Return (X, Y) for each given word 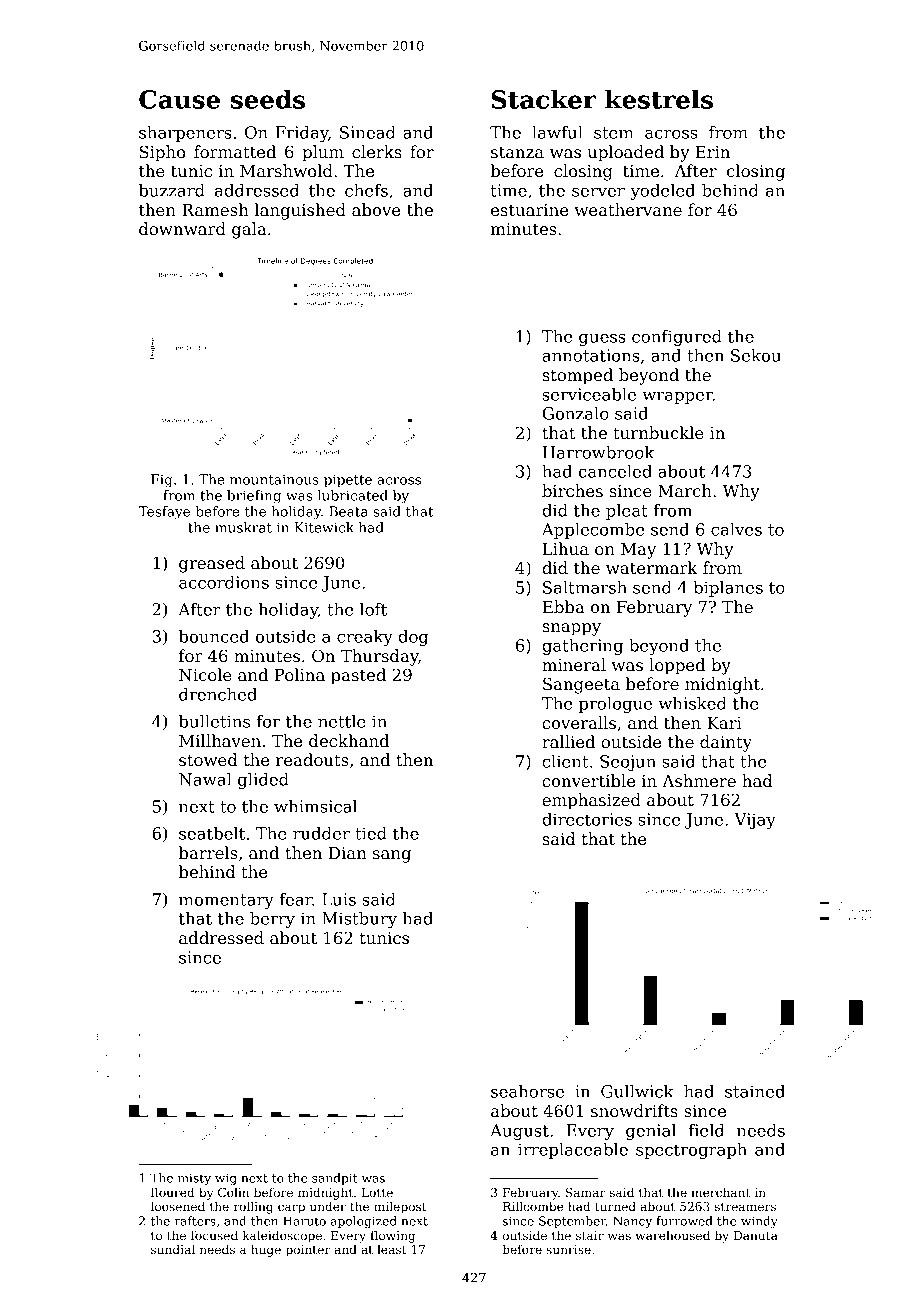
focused (214, 1235)
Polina (300, 675)
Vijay (755, 821)
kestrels (659, 99)
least (392, 1249)
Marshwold (286, 171)
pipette (348, 481)
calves (736, 529)
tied (371, 833)
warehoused (673, 1235)
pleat (627, 512)
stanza (517, 153)
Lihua (566, 549)
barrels (208, 853)
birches (572, 491)
